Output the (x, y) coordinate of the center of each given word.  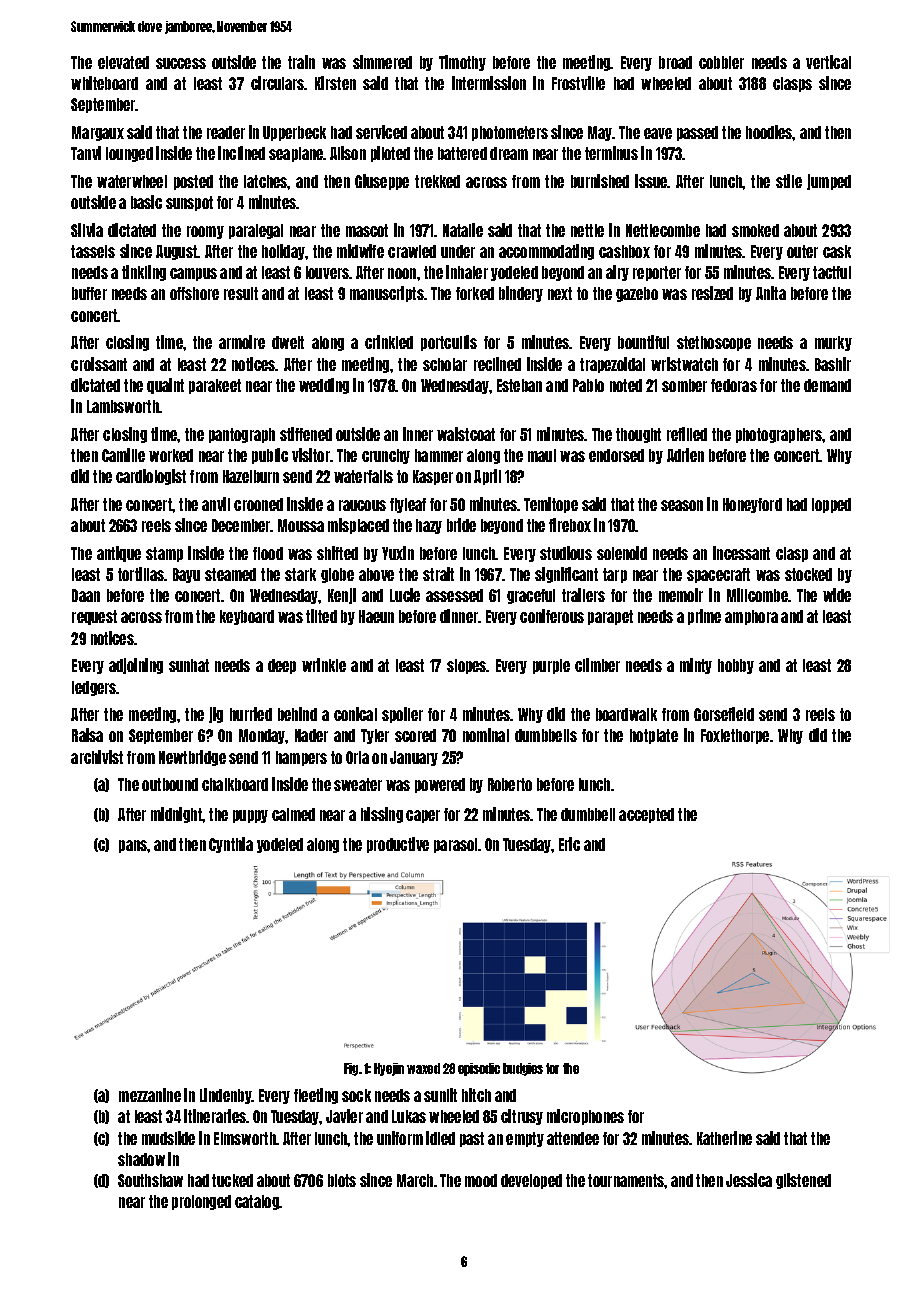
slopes (467, 666)
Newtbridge (192, 758)
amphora (751, 617)
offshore (194, 293)
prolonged (201, 1202)
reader (226, 132)
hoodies (769, 132)
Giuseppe (382, 182)
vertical (828, 62)
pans (133, 846)
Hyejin (389, 1069)
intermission (489, 83)
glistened (803, 1181)
